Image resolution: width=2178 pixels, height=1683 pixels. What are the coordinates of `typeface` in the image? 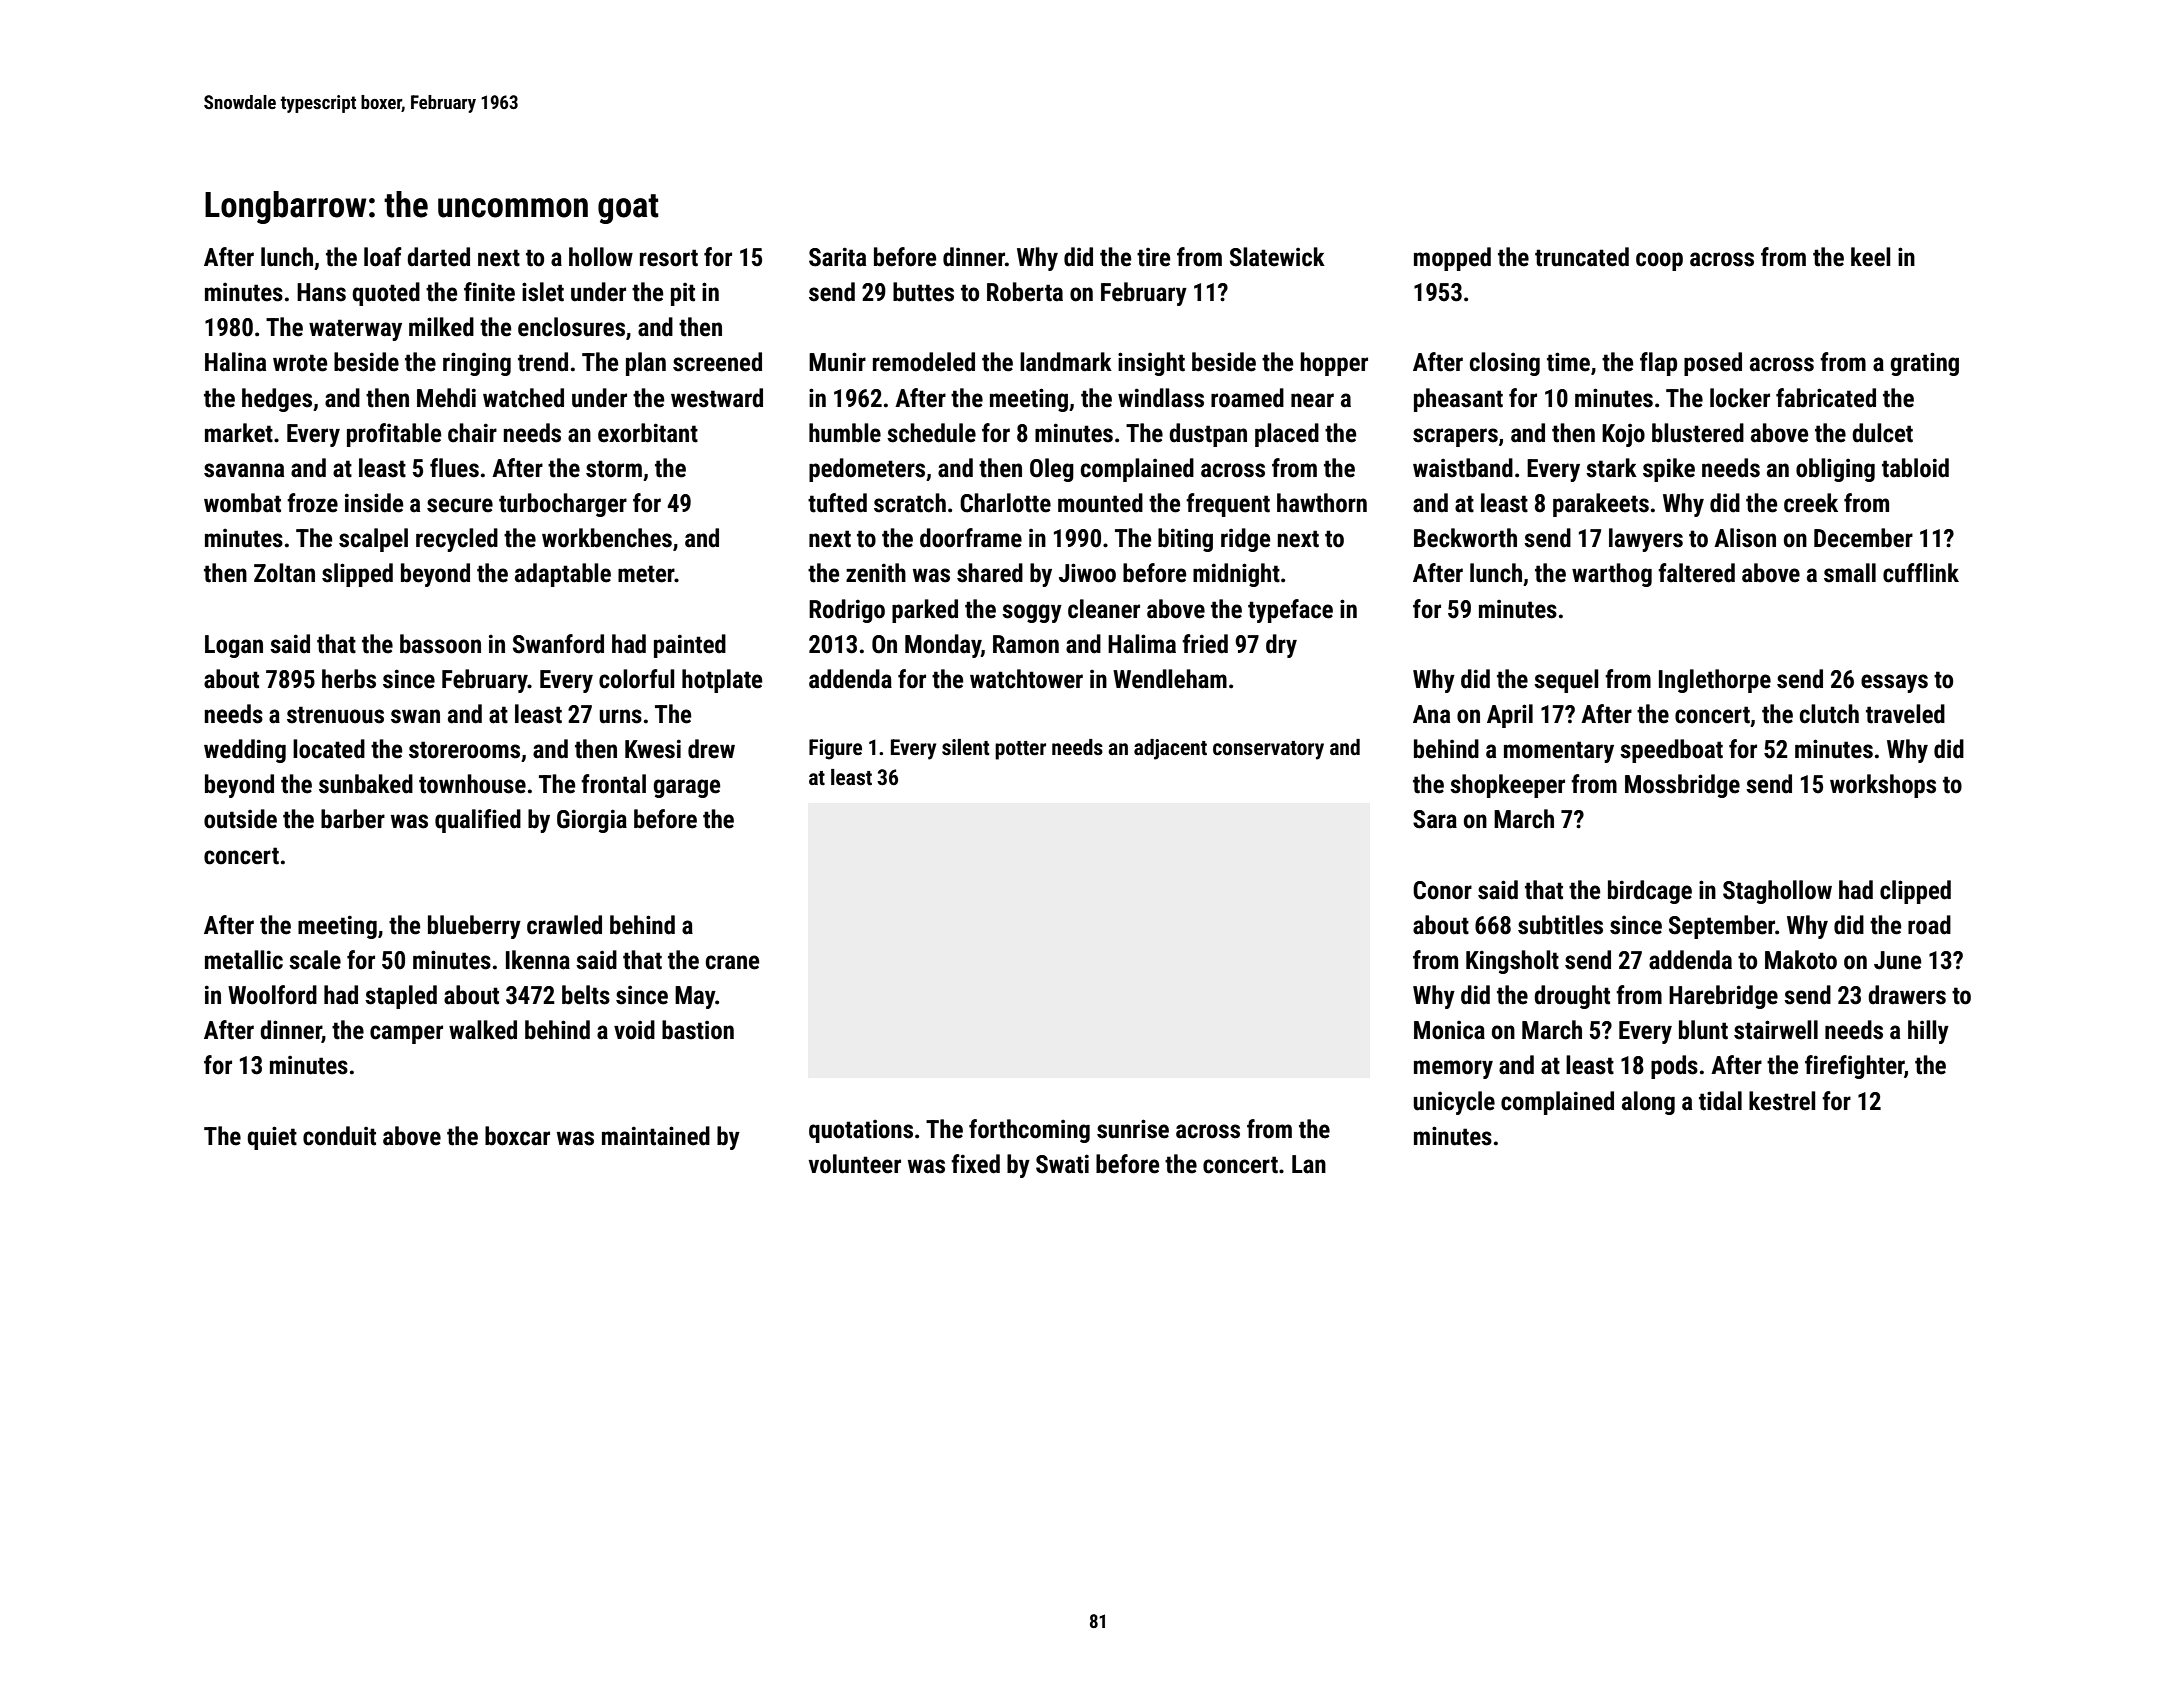 It's located at (1290, 611).
